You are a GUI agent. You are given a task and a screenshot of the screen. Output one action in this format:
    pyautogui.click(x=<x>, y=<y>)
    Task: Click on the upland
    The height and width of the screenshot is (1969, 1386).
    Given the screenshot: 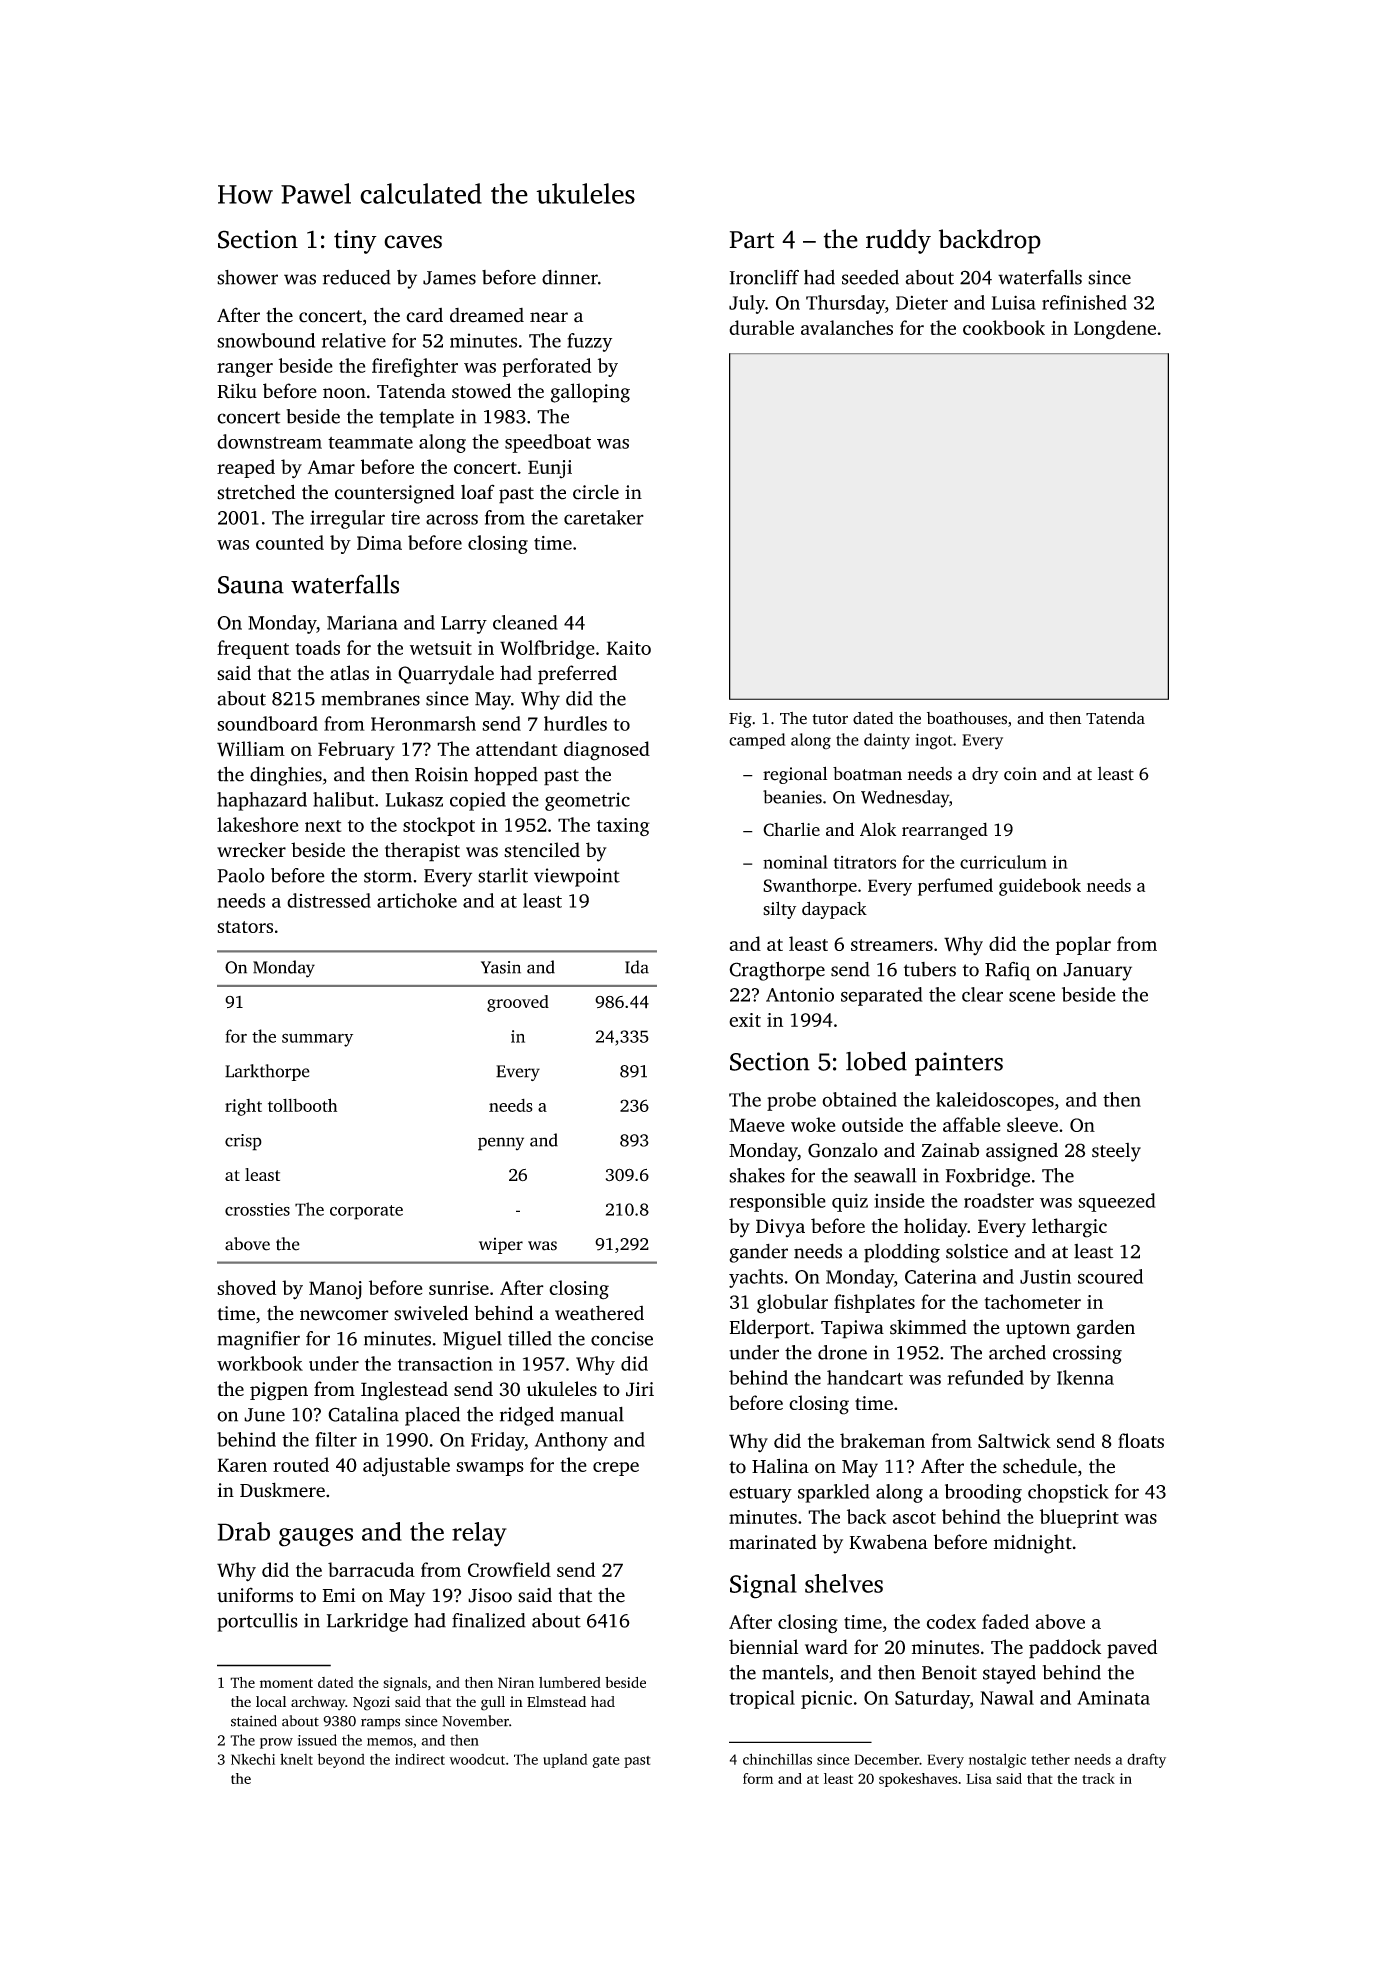 What is the action you would take?
    pyautogui.click(x=565, y=1760)
